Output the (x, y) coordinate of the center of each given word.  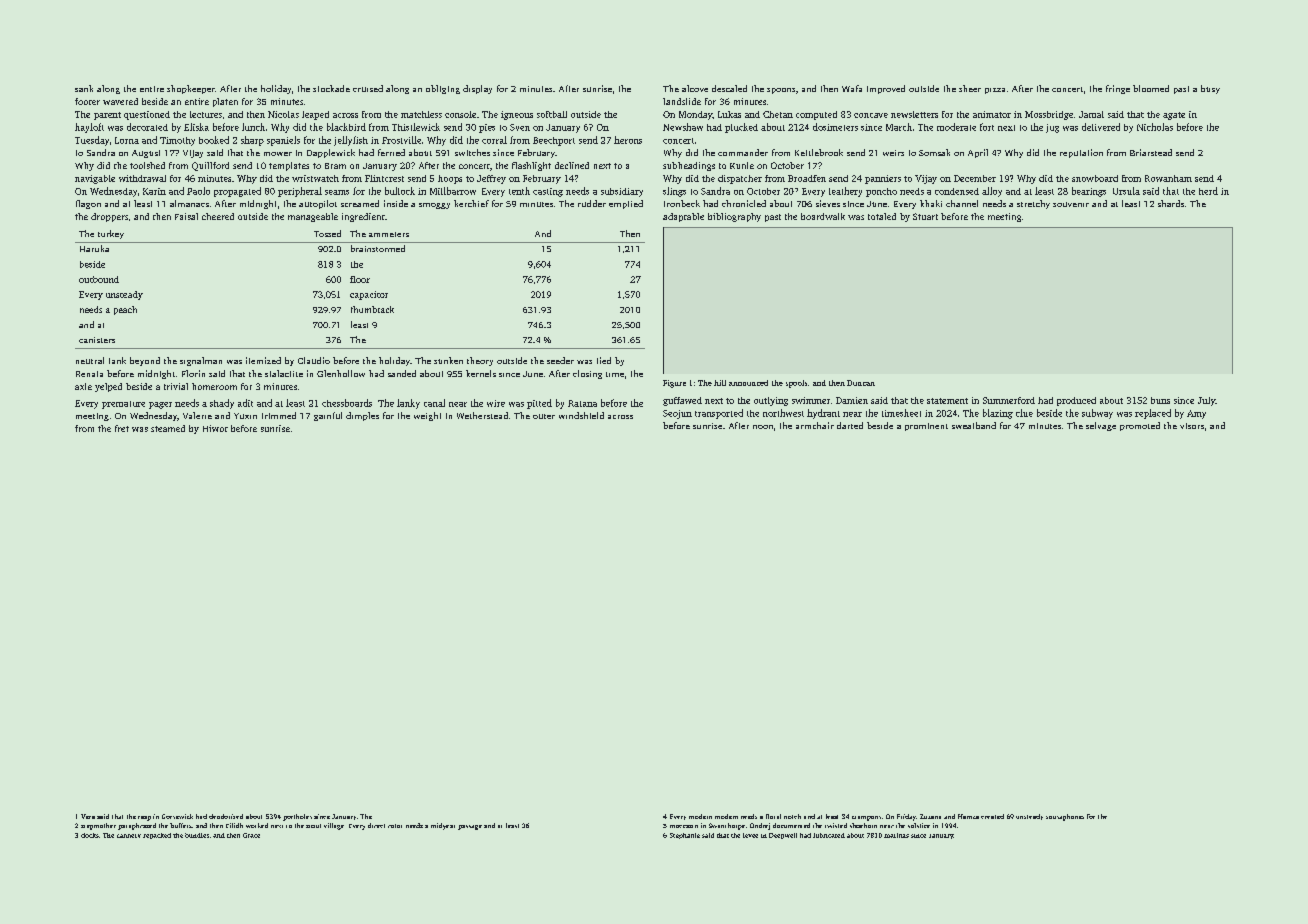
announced (748, 383)
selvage (1101, 426)
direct (376, 825)
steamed (168, 428)
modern (700, 816)
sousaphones (1065, 817)
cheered (218, 216)
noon (763, 427)
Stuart (925, 216)
